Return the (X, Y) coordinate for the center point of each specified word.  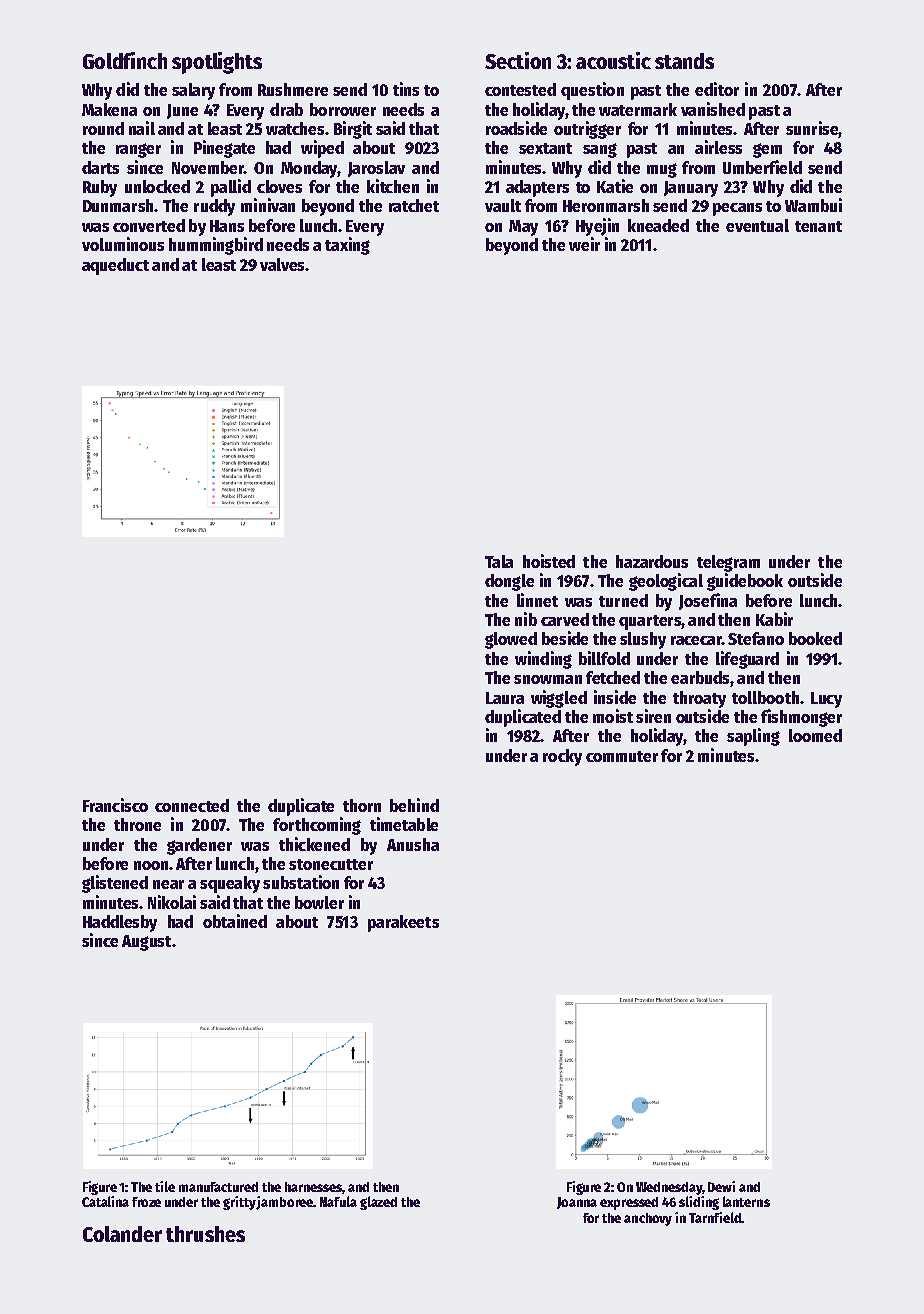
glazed (378, 1203)
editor (717, 89)
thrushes (205, 1234)
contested (520, 89)
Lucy (826, 700)
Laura (505, 698)
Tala (499, 561)
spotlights (217, 63)
